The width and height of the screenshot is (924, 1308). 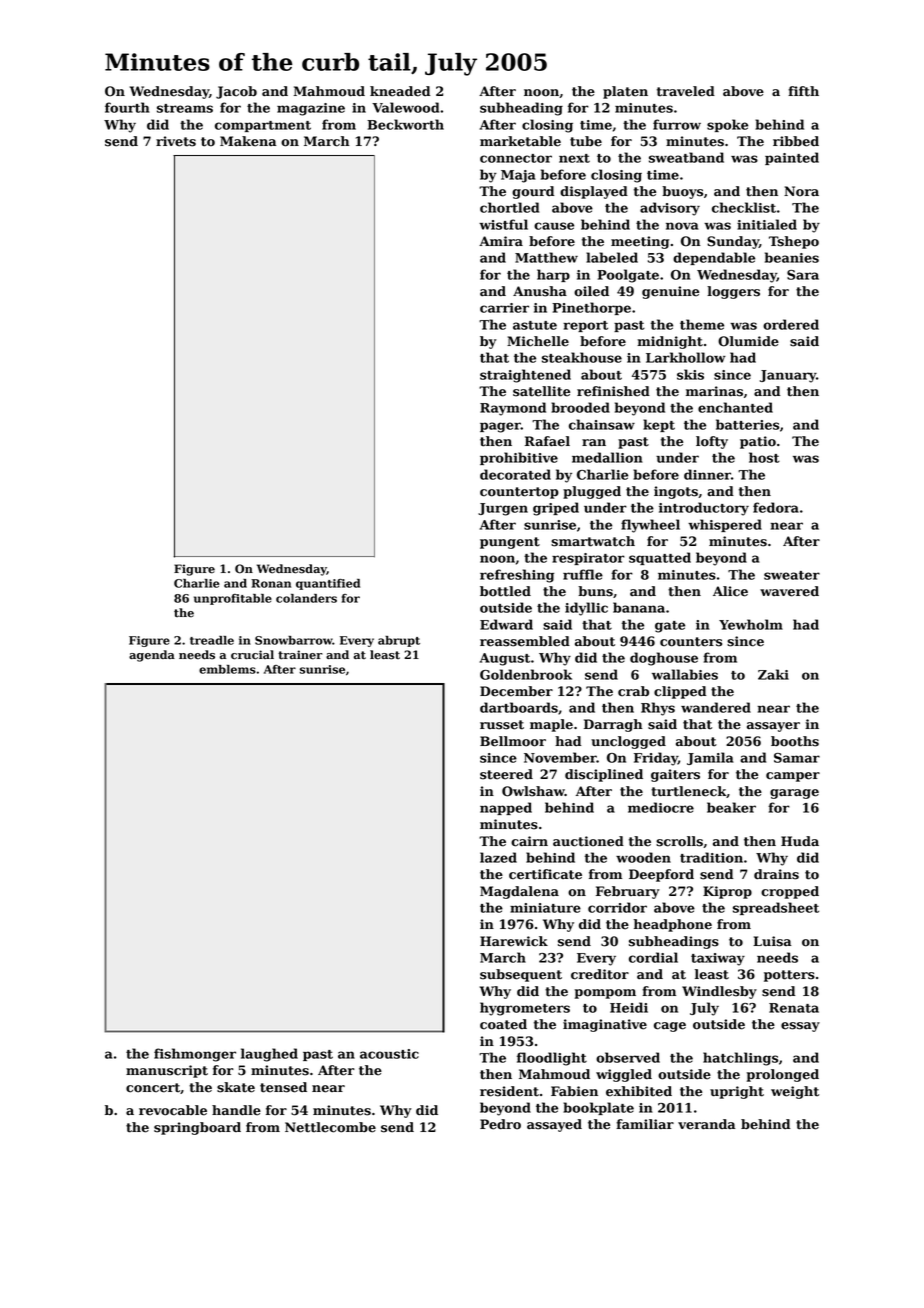 What do you see at coordinates (173, 1110) in the screenshot?
I see `revocable` at bounding box center [173, 1110].
